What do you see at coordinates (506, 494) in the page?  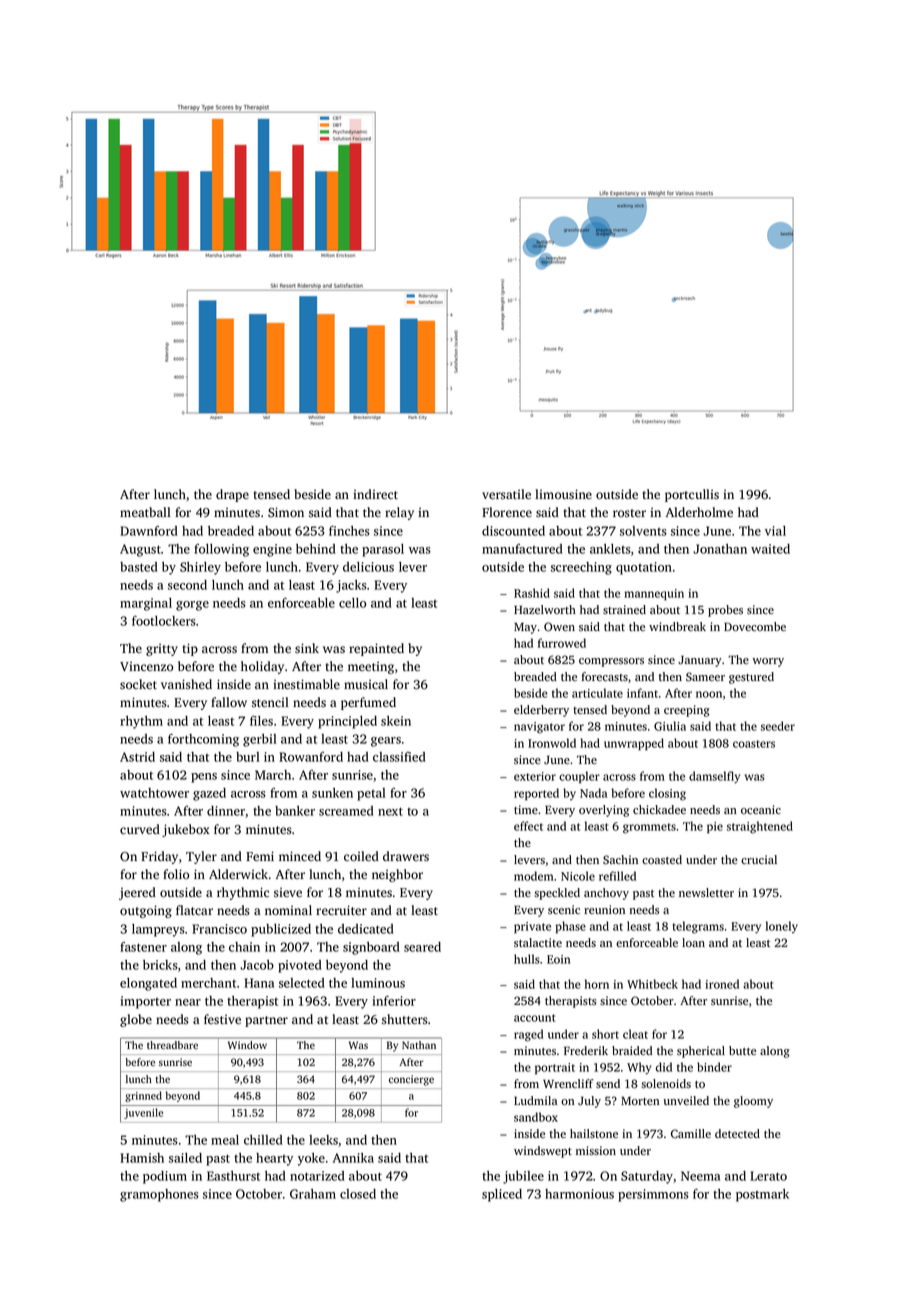 I see `versatile` at bounding box center [506, 494].
